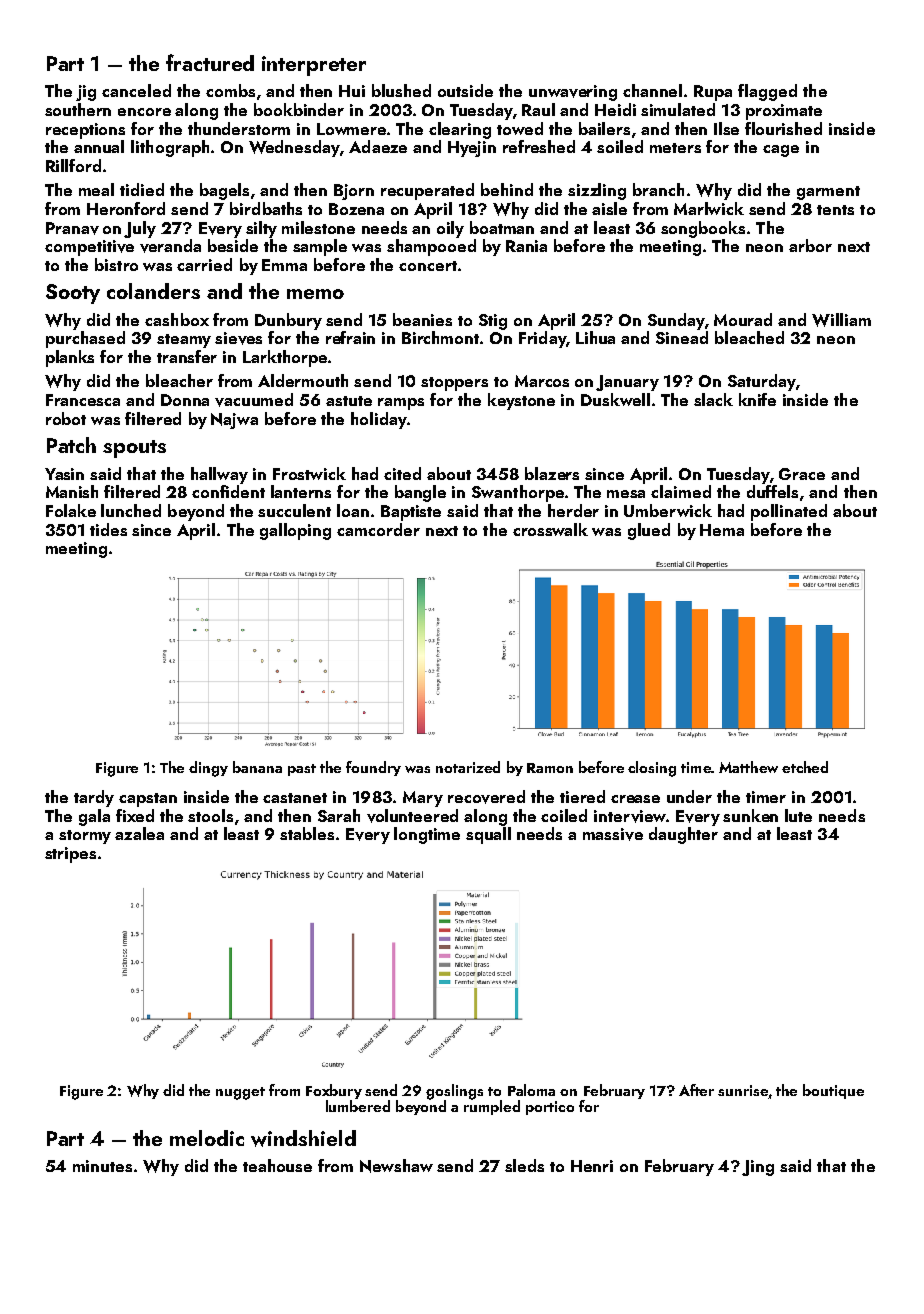 The width and height of the screenshot is (924, 1314). Describe the element at coordinates (703, 229) in the screenshot. I see `songbooks` at that location.
